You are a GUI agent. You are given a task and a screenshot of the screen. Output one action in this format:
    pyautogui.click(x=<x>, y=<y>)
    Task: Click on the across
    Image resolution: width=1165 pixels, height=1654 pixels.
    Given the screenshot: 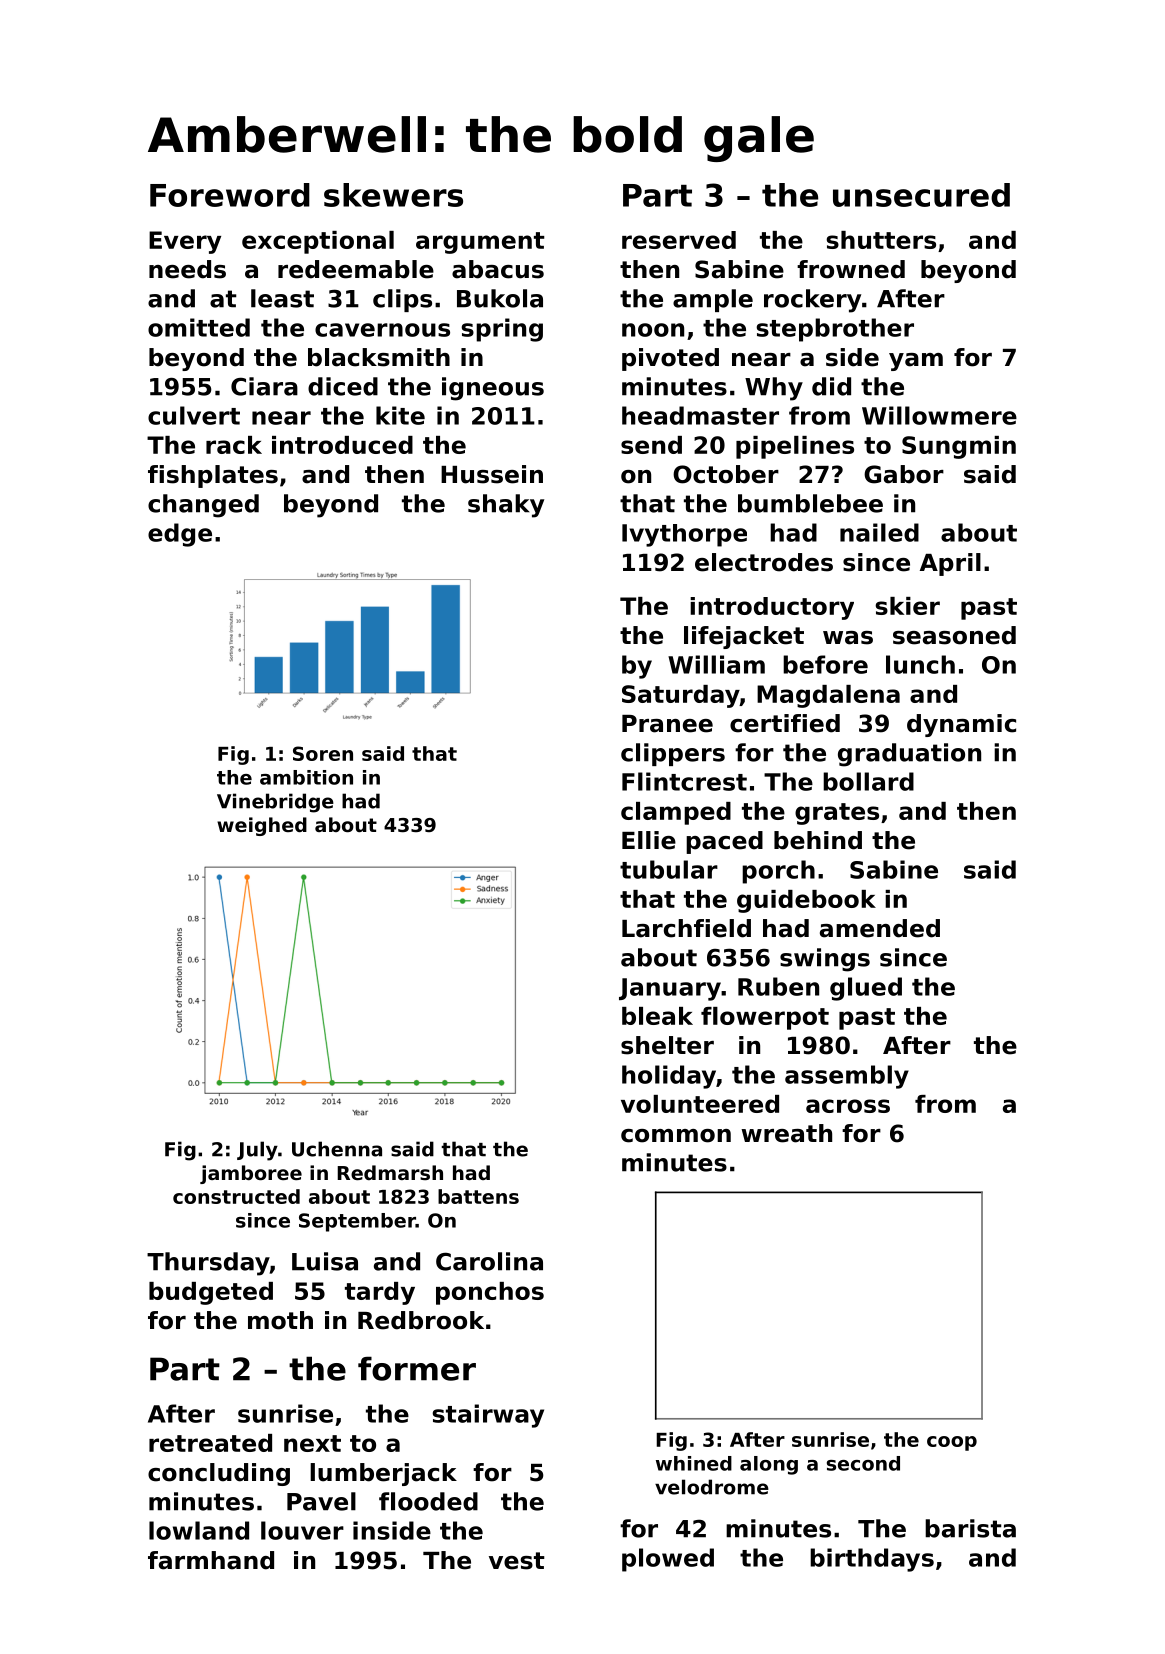 What is the action you would take?
    pyautogui.click(x=848, y=1106)
